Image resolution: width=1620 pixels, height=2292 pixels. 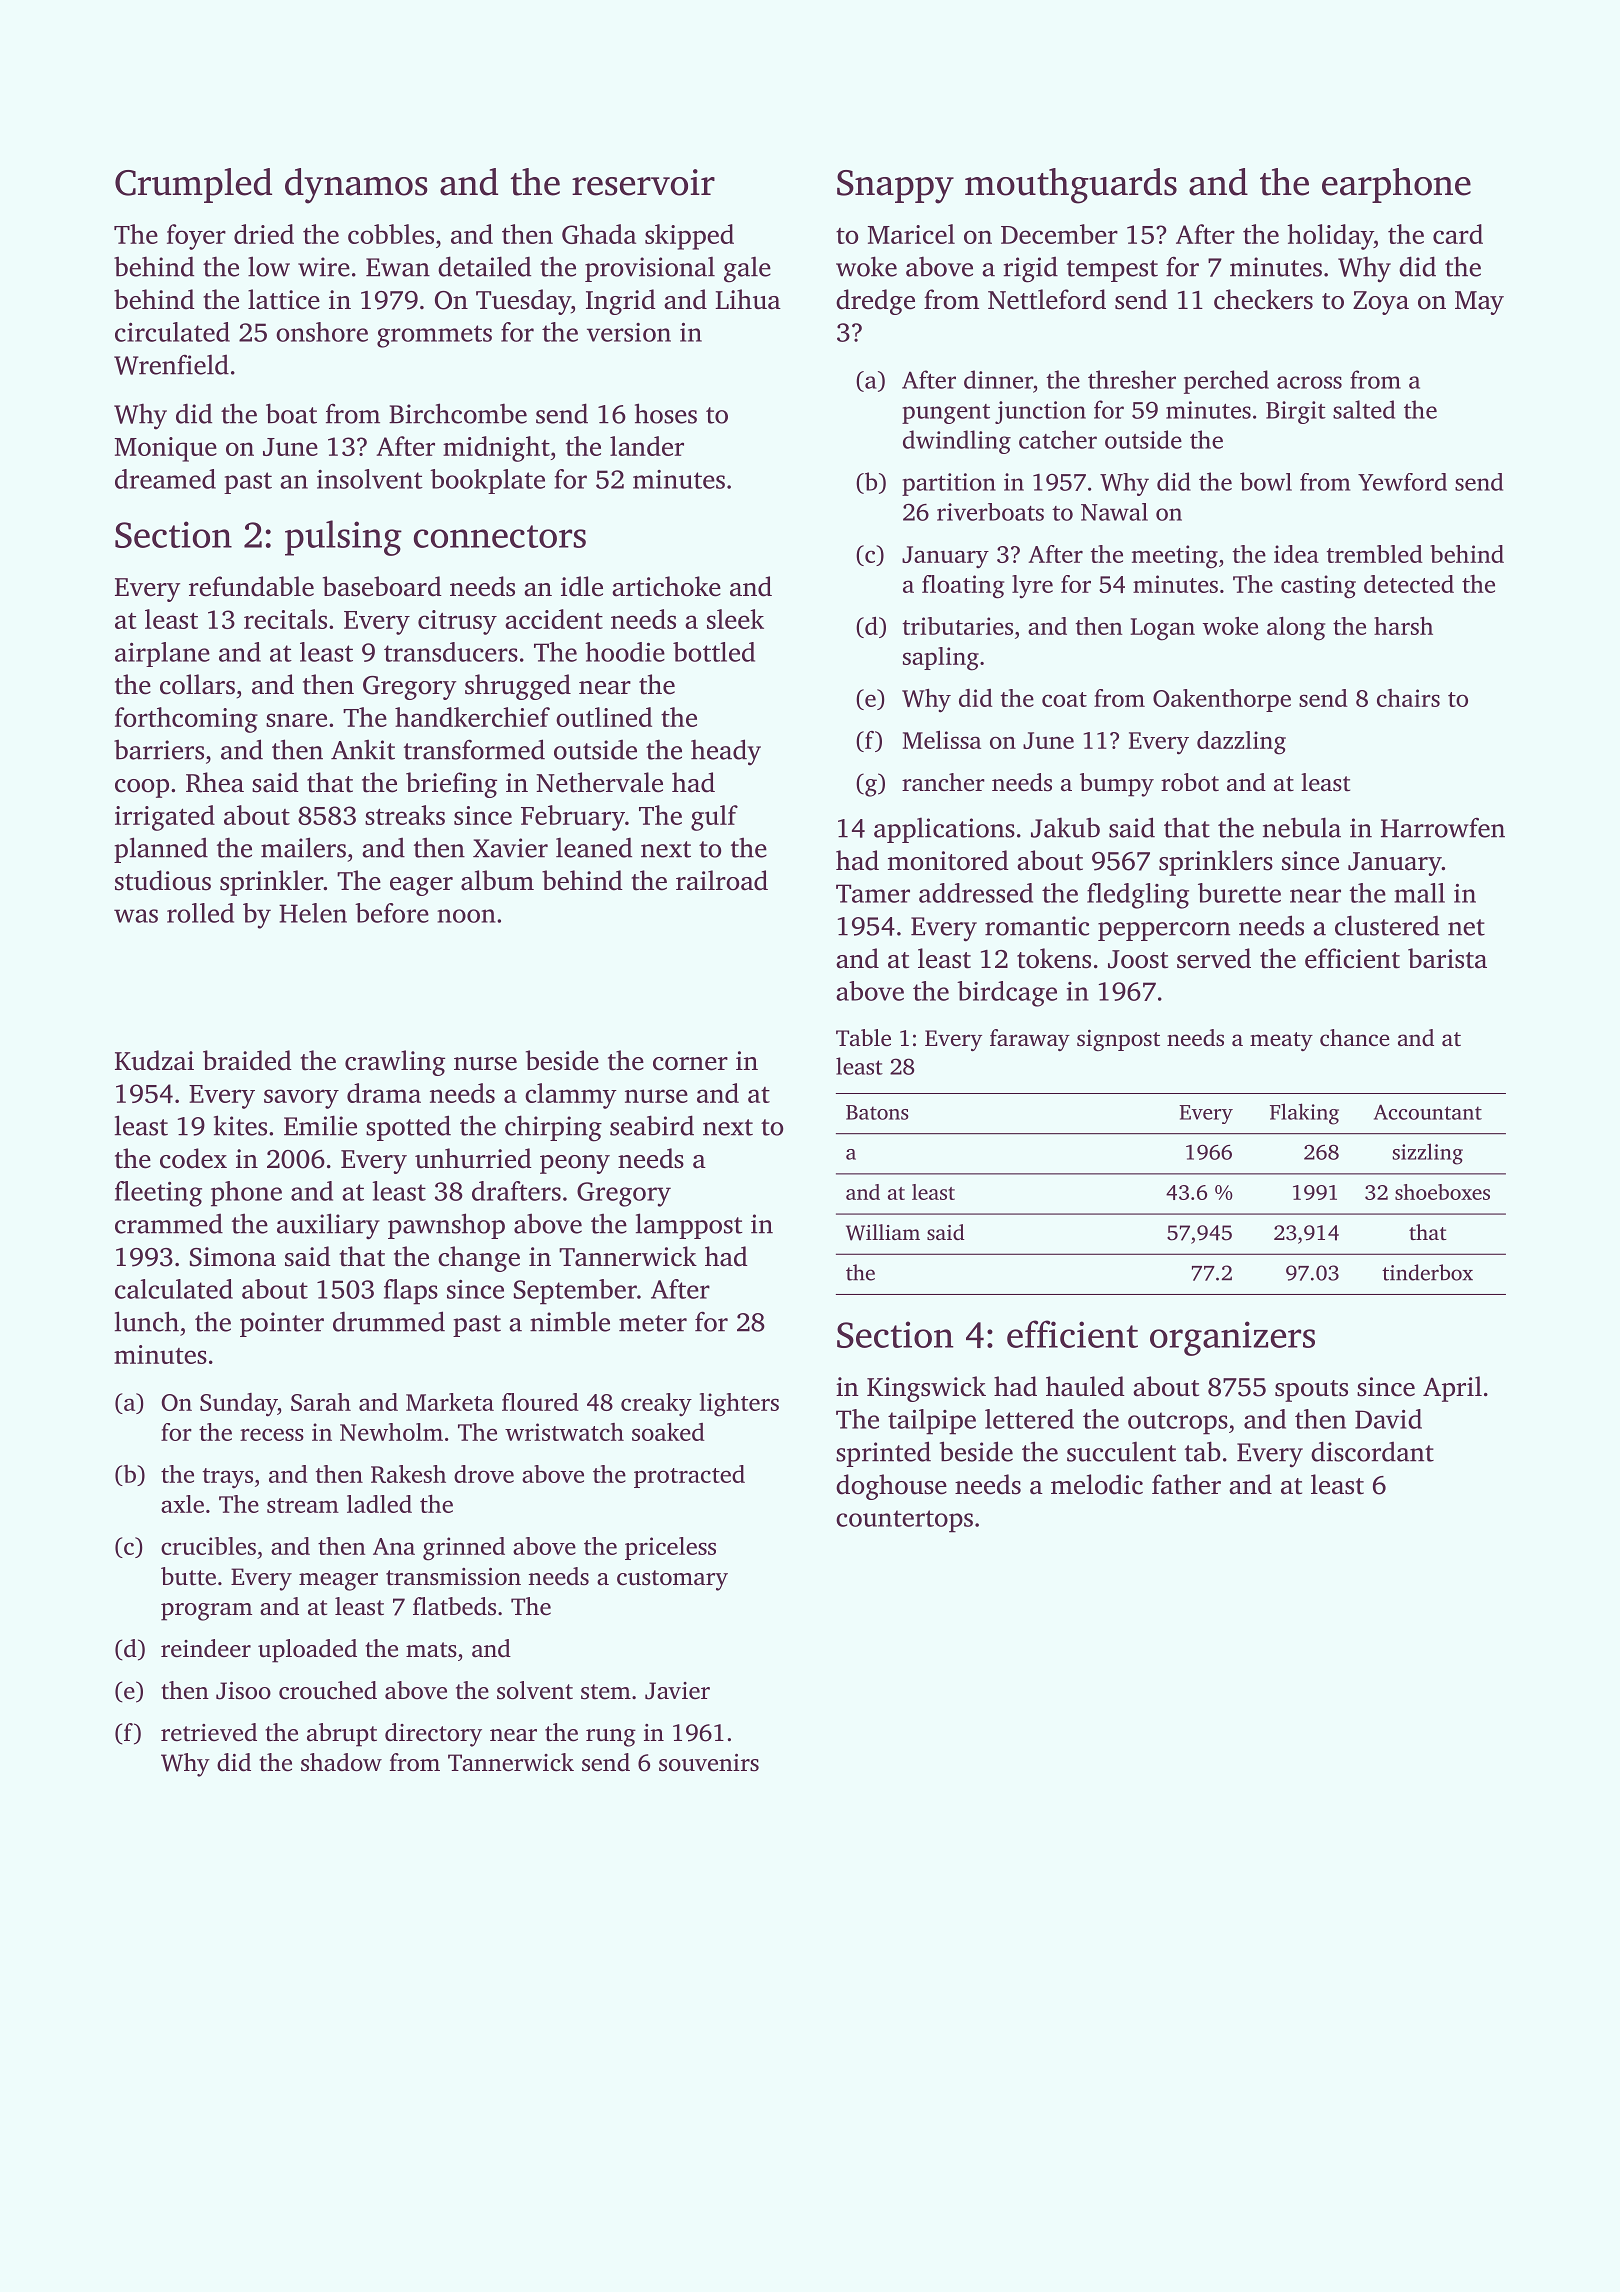 I want to click on spouts, so click(x=1311, y=1391).
